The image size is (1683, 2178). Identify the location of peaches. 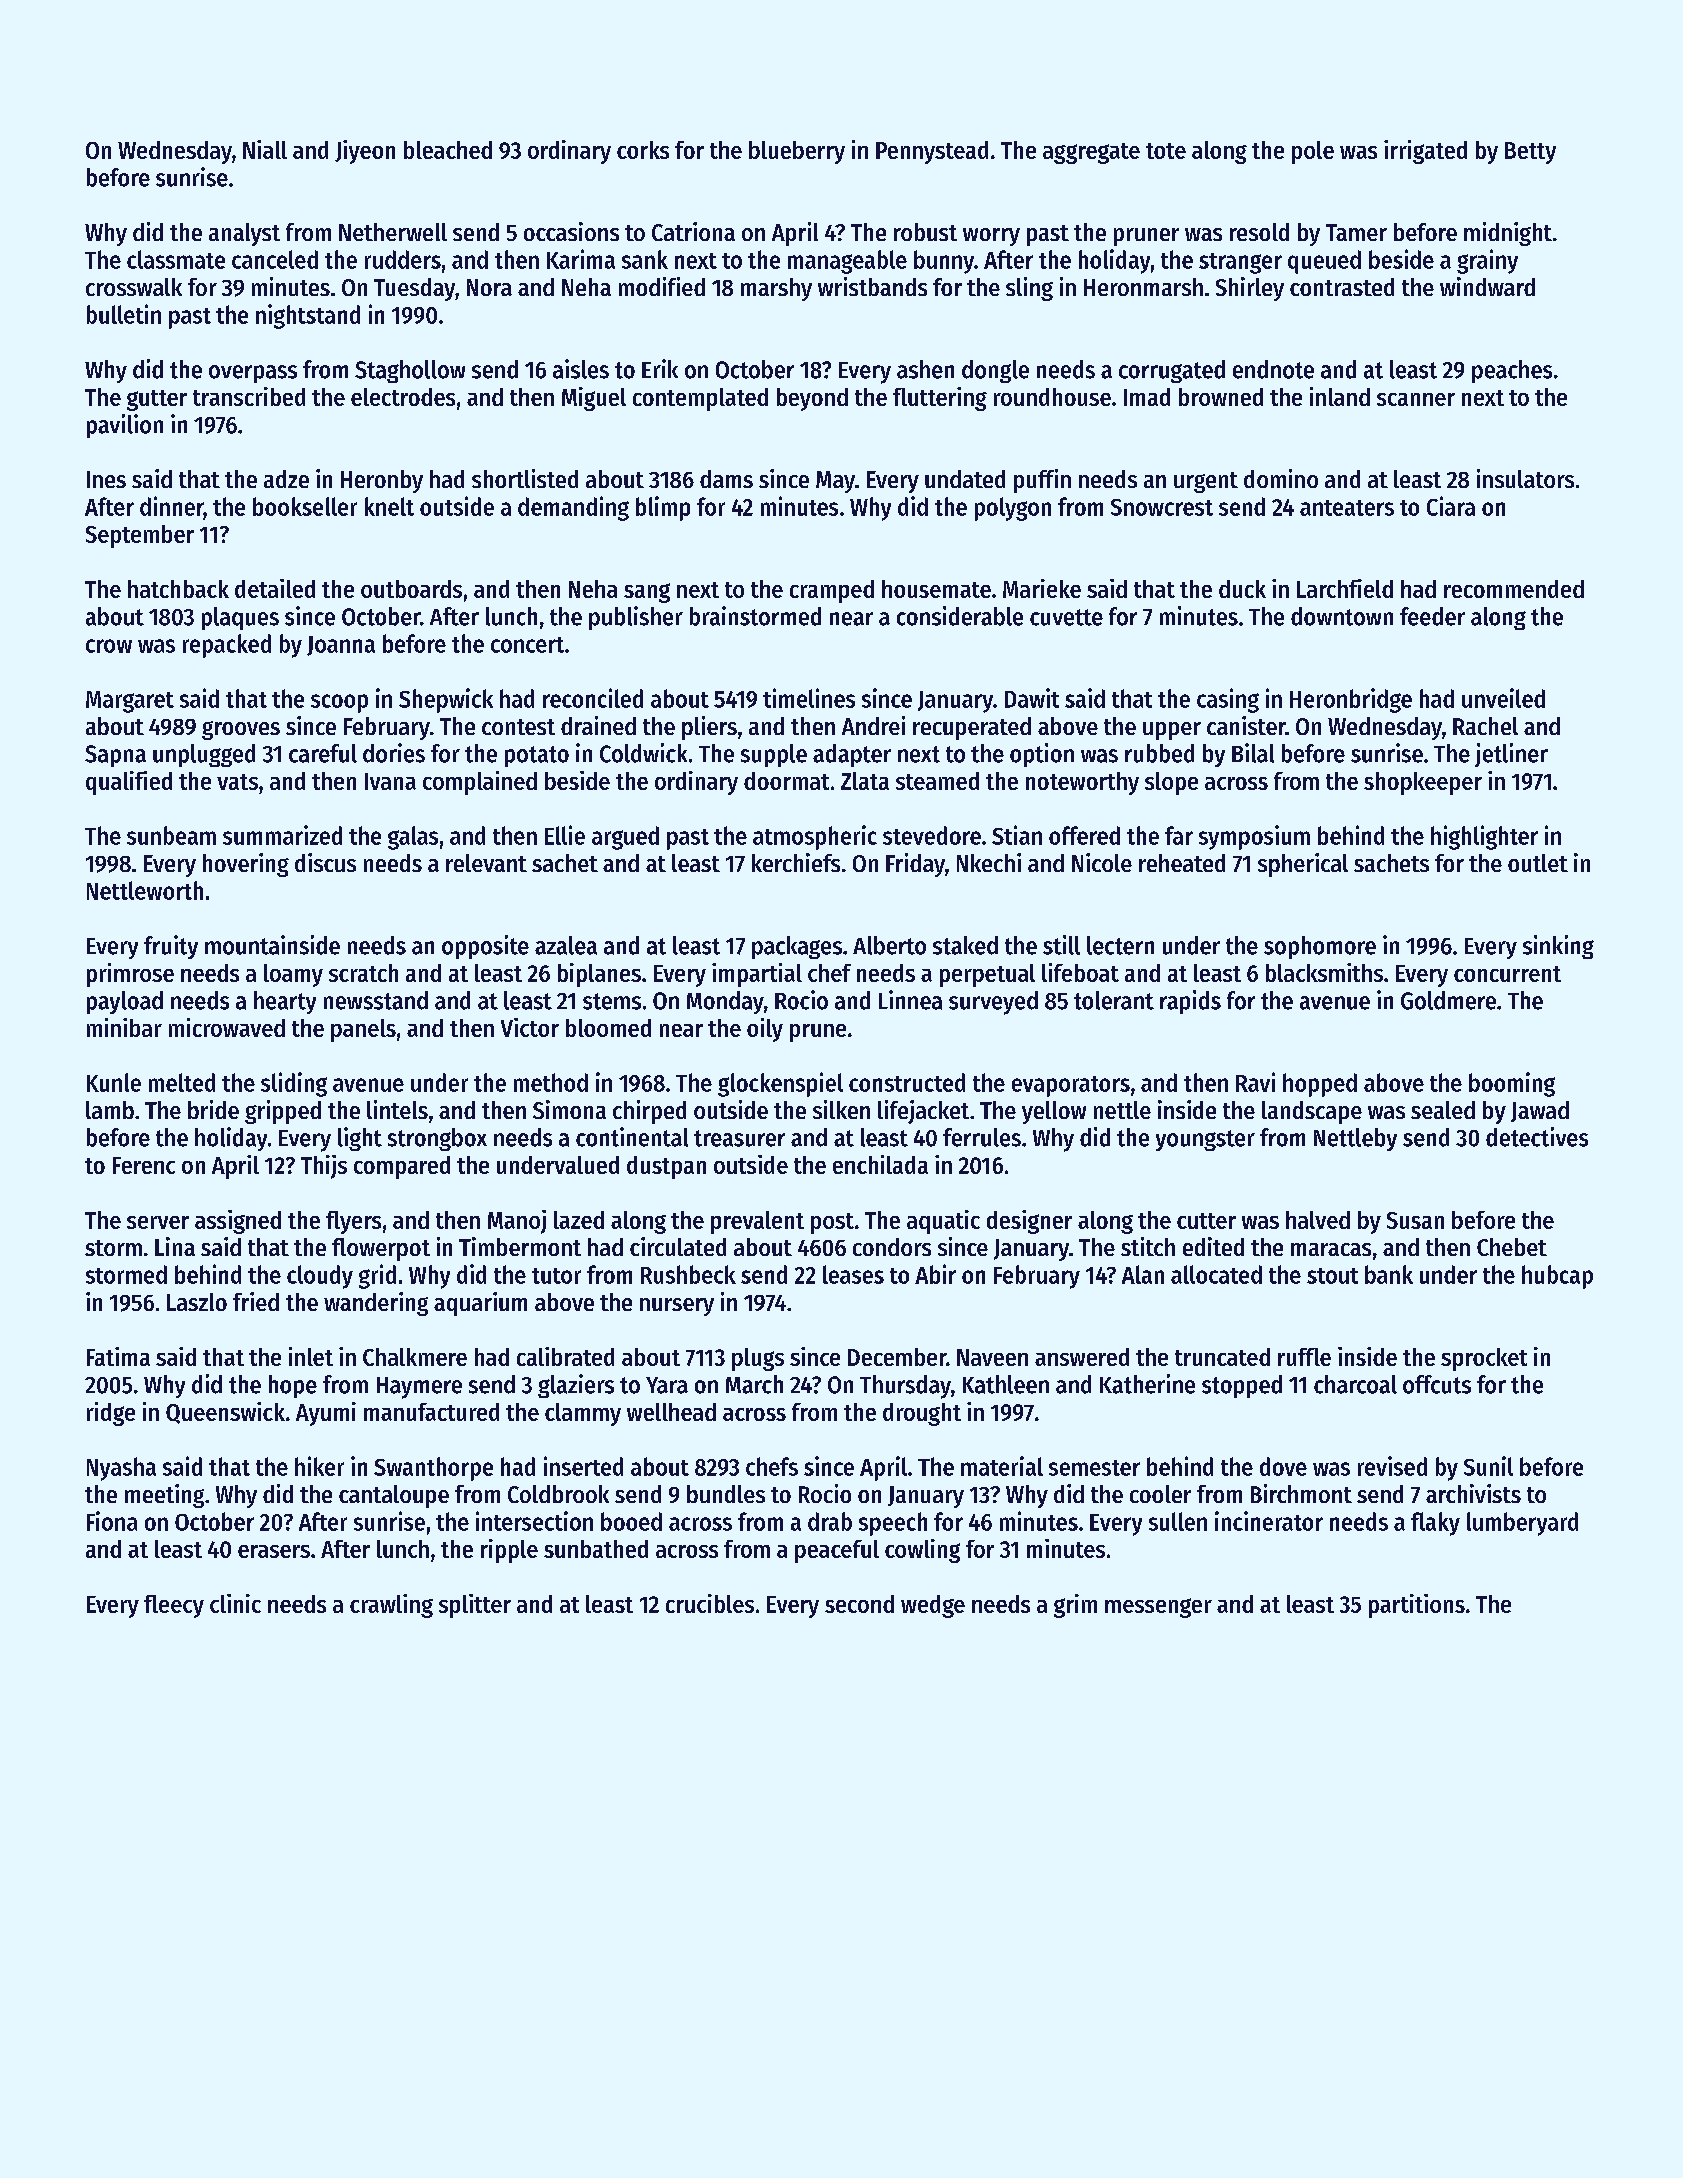
(1512, 371).
